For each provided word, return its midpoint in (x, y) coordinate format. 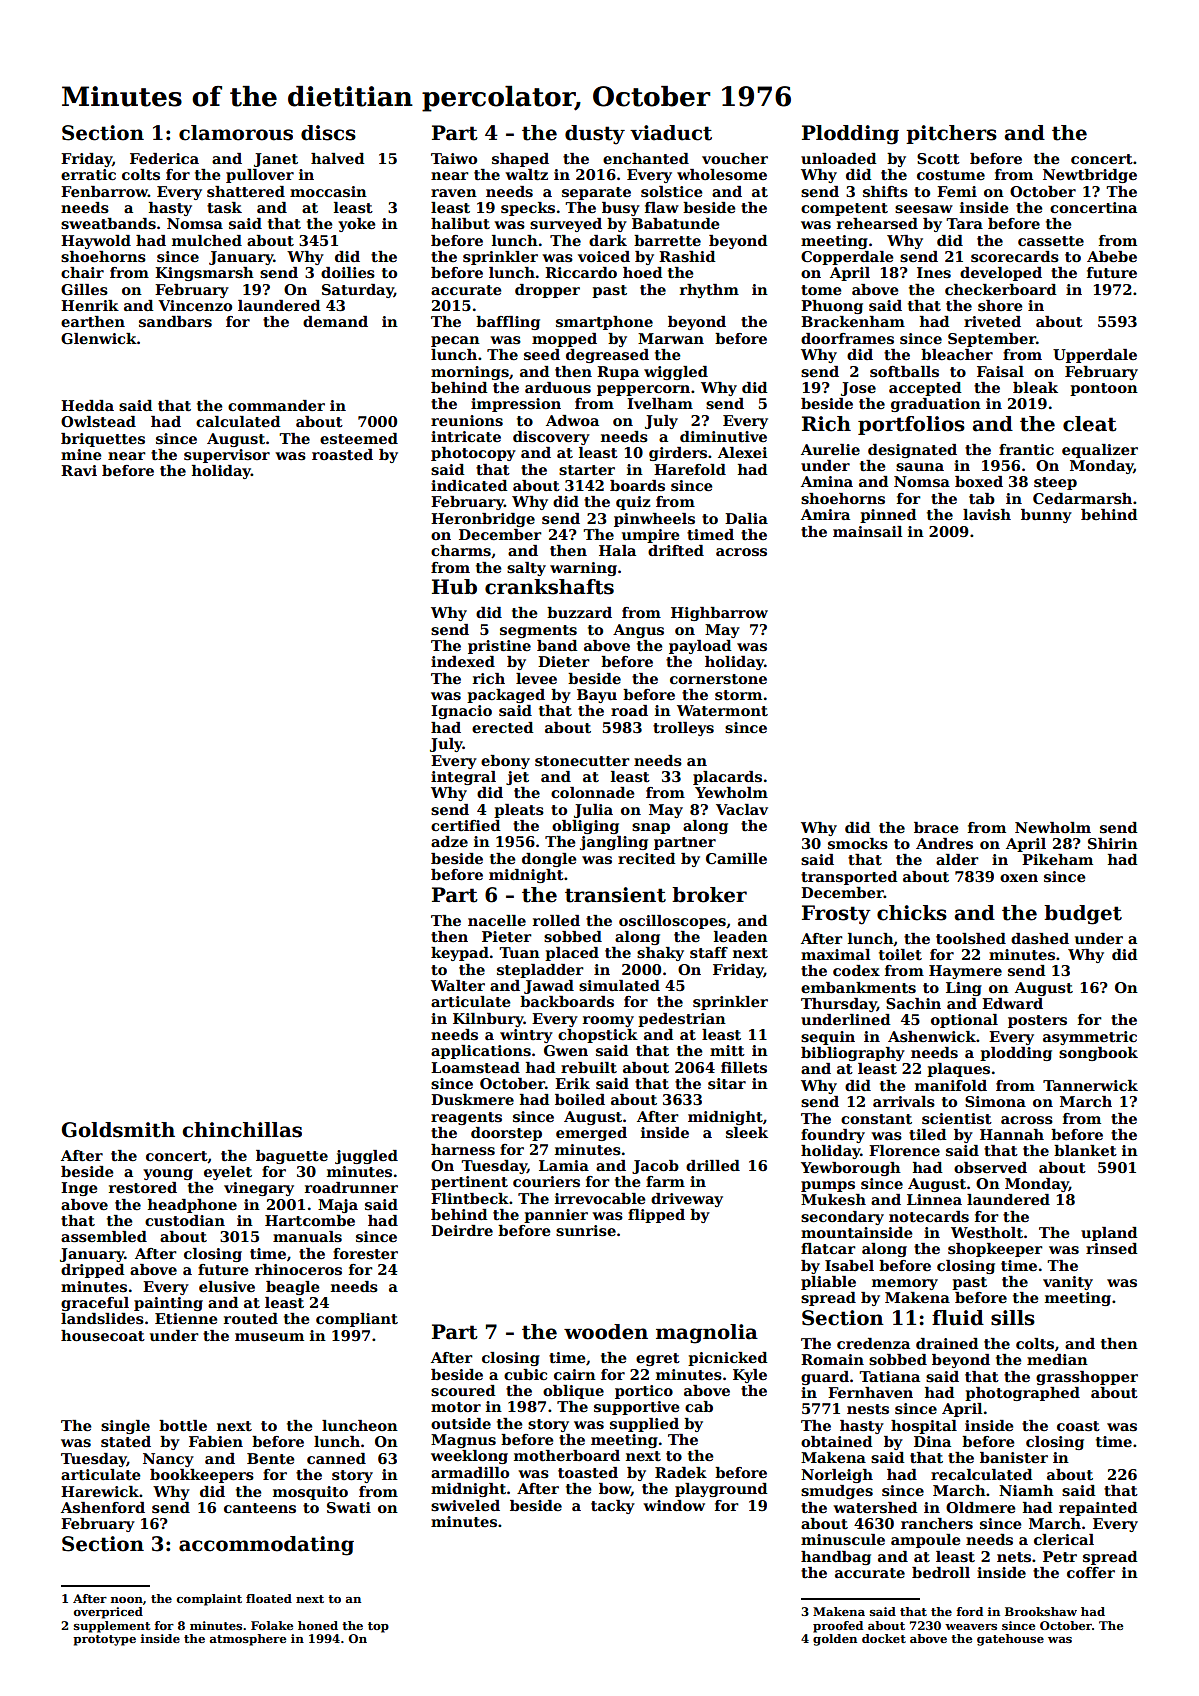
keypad (460, 954)
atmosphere (248, 1640)
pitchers (951, 134)
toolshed (971, 939)
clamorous (236, 133)
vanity (1068, 1283)
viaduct (671, 133)
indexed (463, 661)
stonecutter (582, 761)
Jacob (655, 1167)
